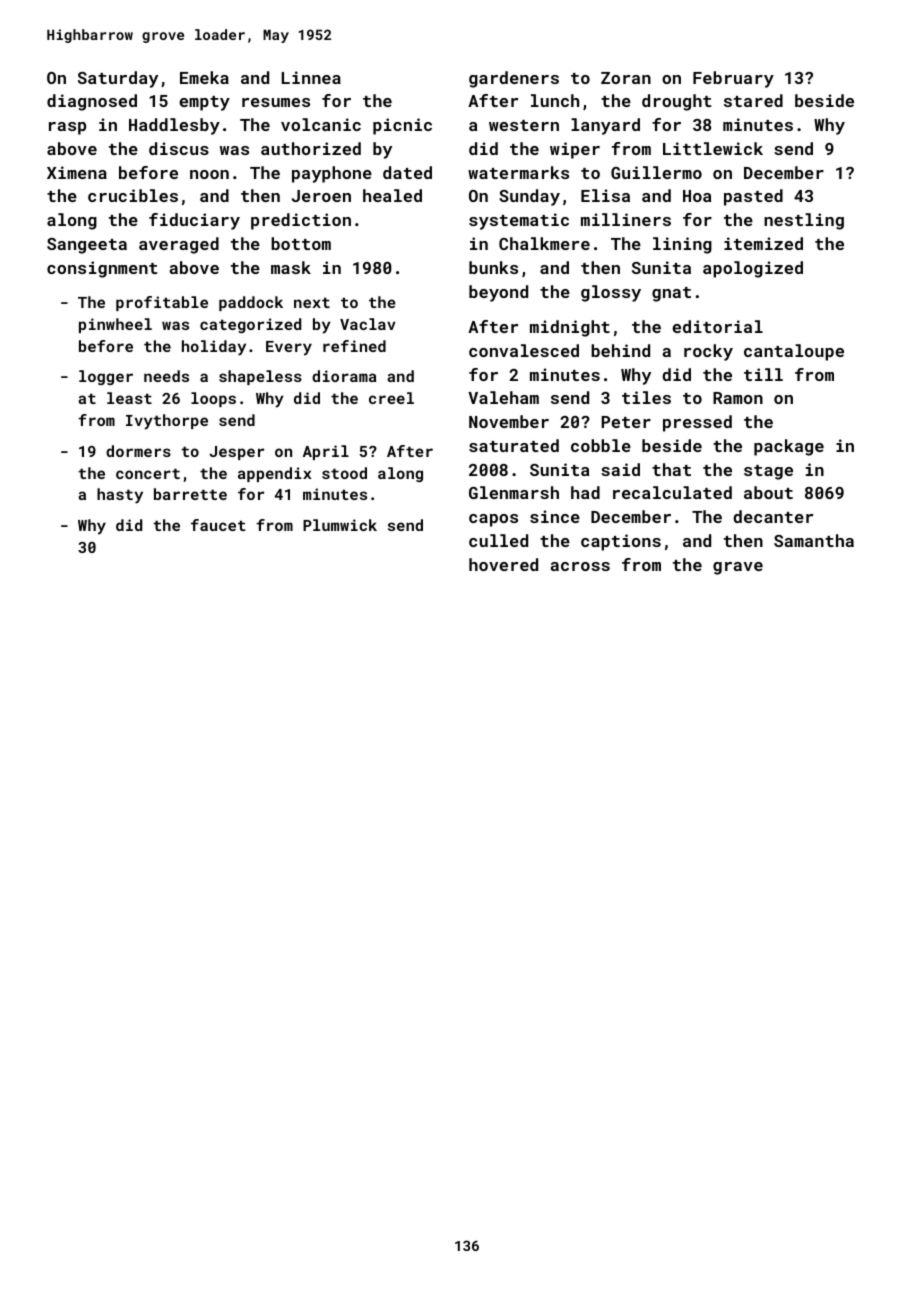 This screenshot has height=1316, width=908. Describe the element at coordinates (311, 77) in the screenshot. I see `Linnea` at that location.
